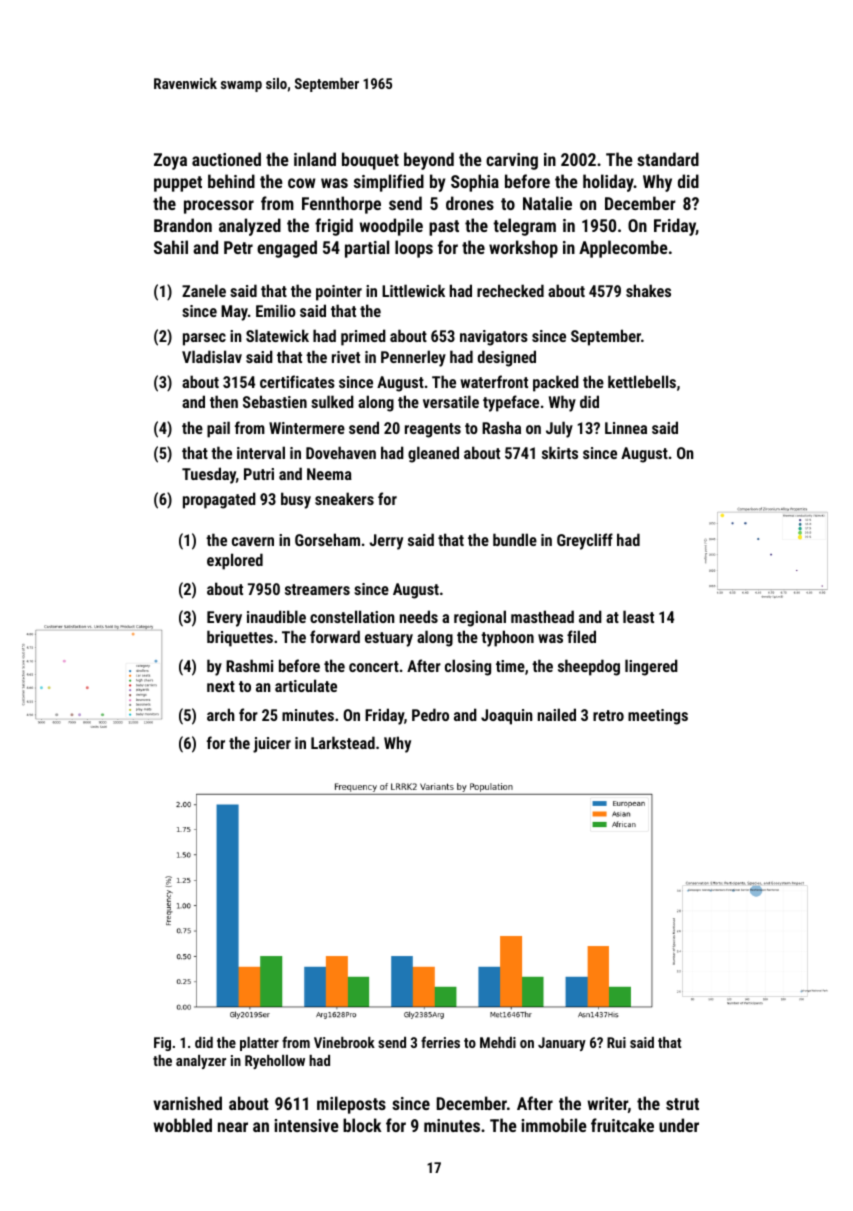 The height and width of the document is (1211, 853). I want to click on Mehdi, so click(498, 1042).
